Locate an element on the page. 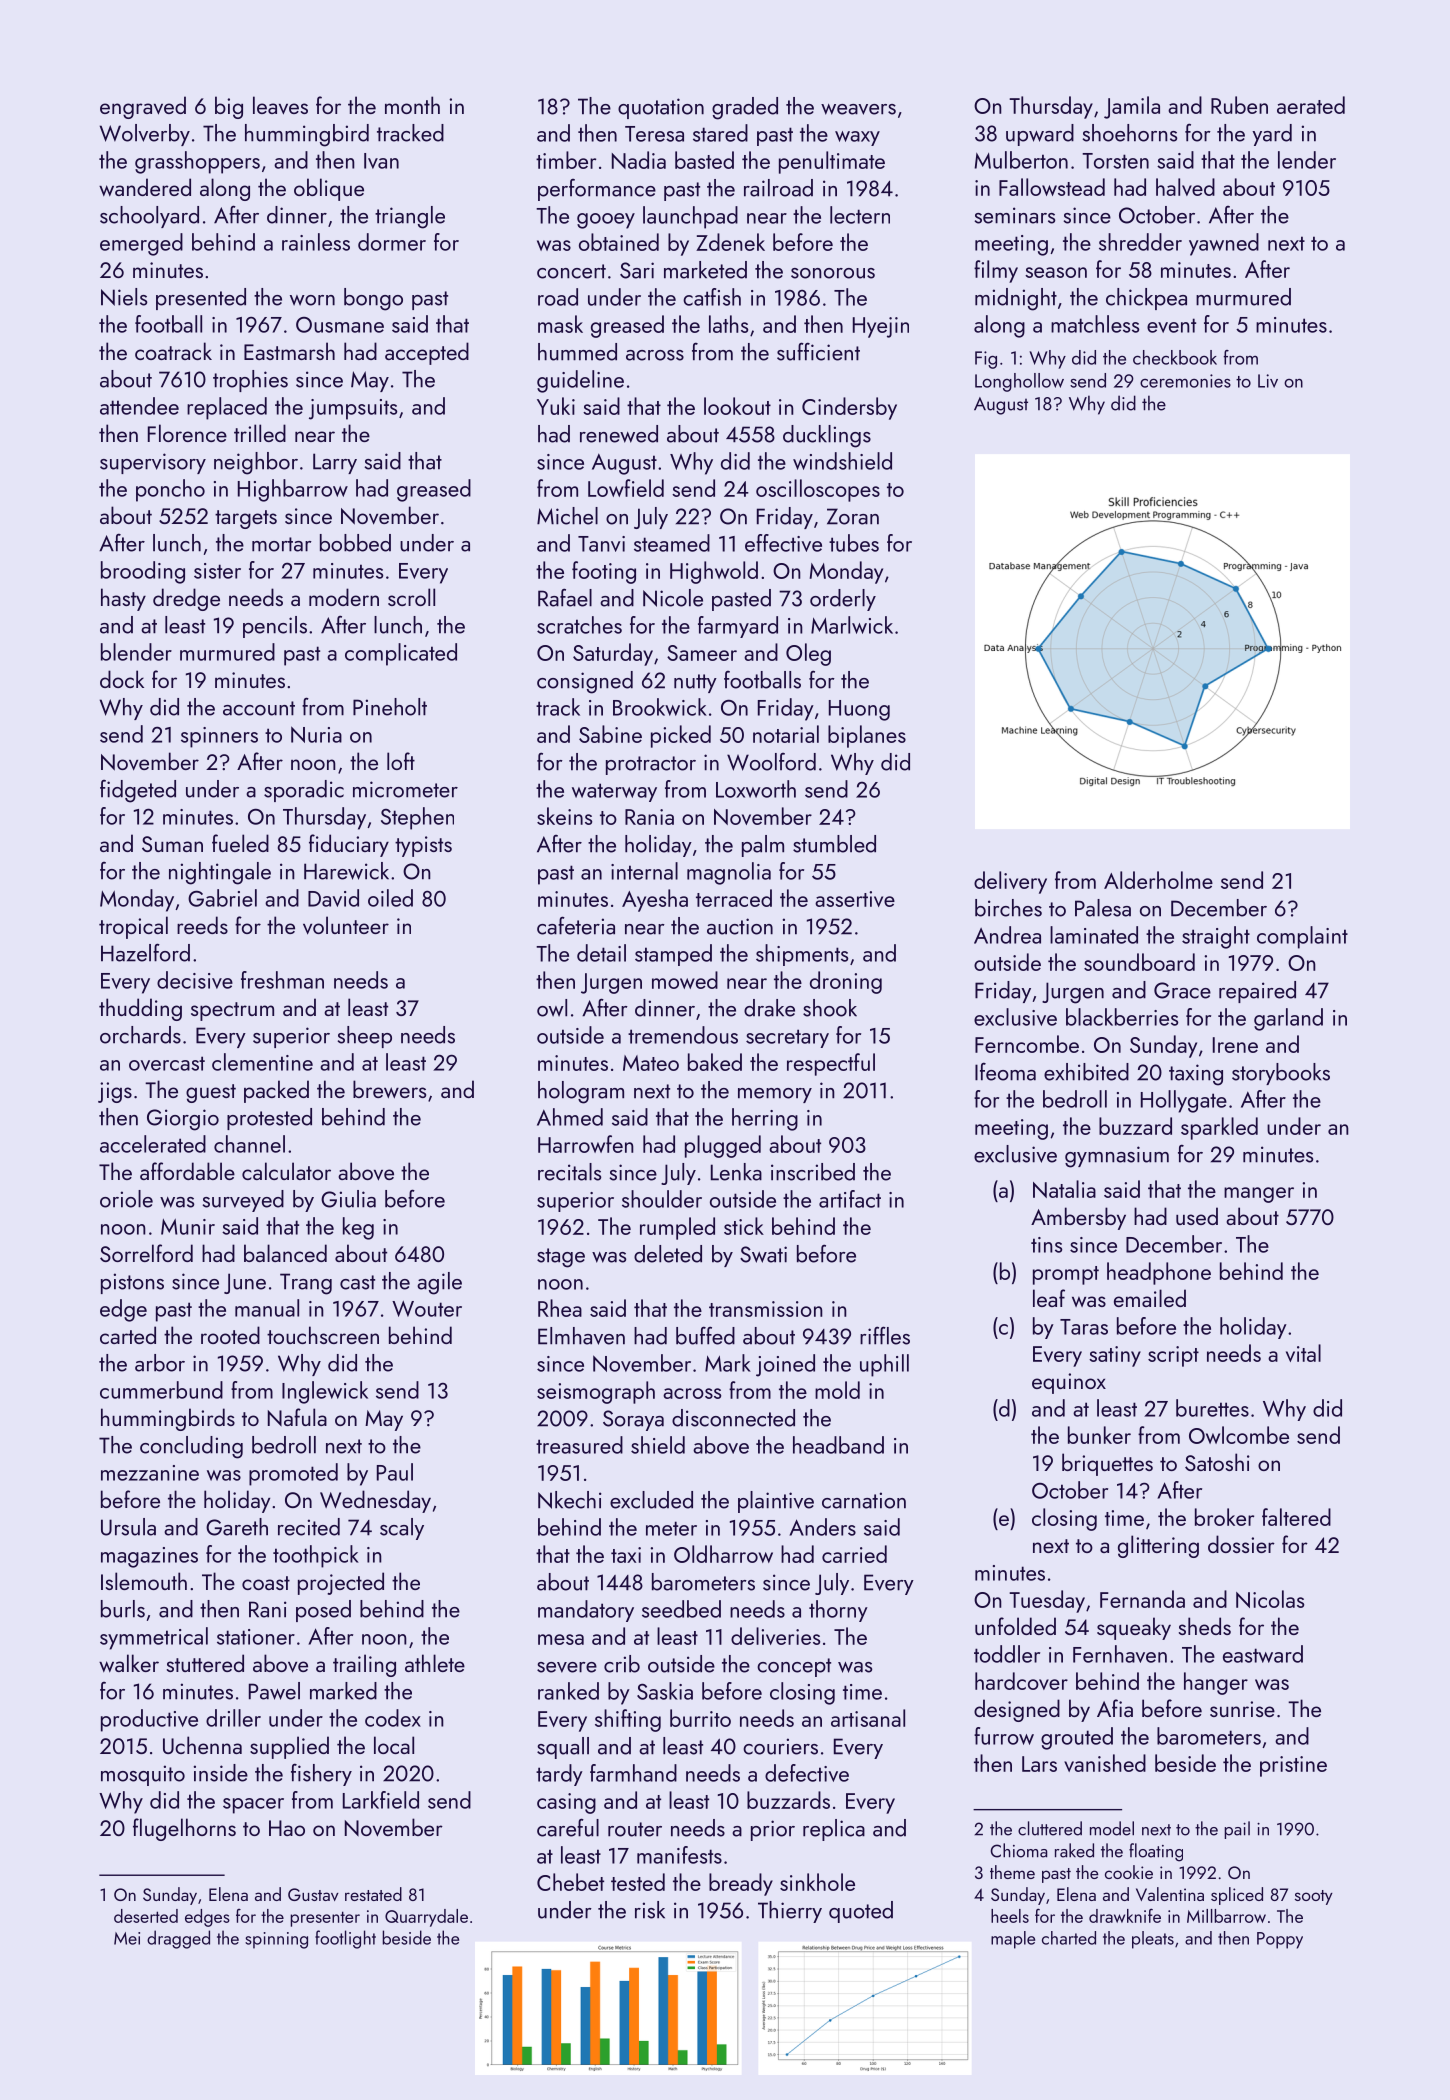 The width and height of the image is (1450, 2100). ceremonies is located at coordinates (1185, 381).
